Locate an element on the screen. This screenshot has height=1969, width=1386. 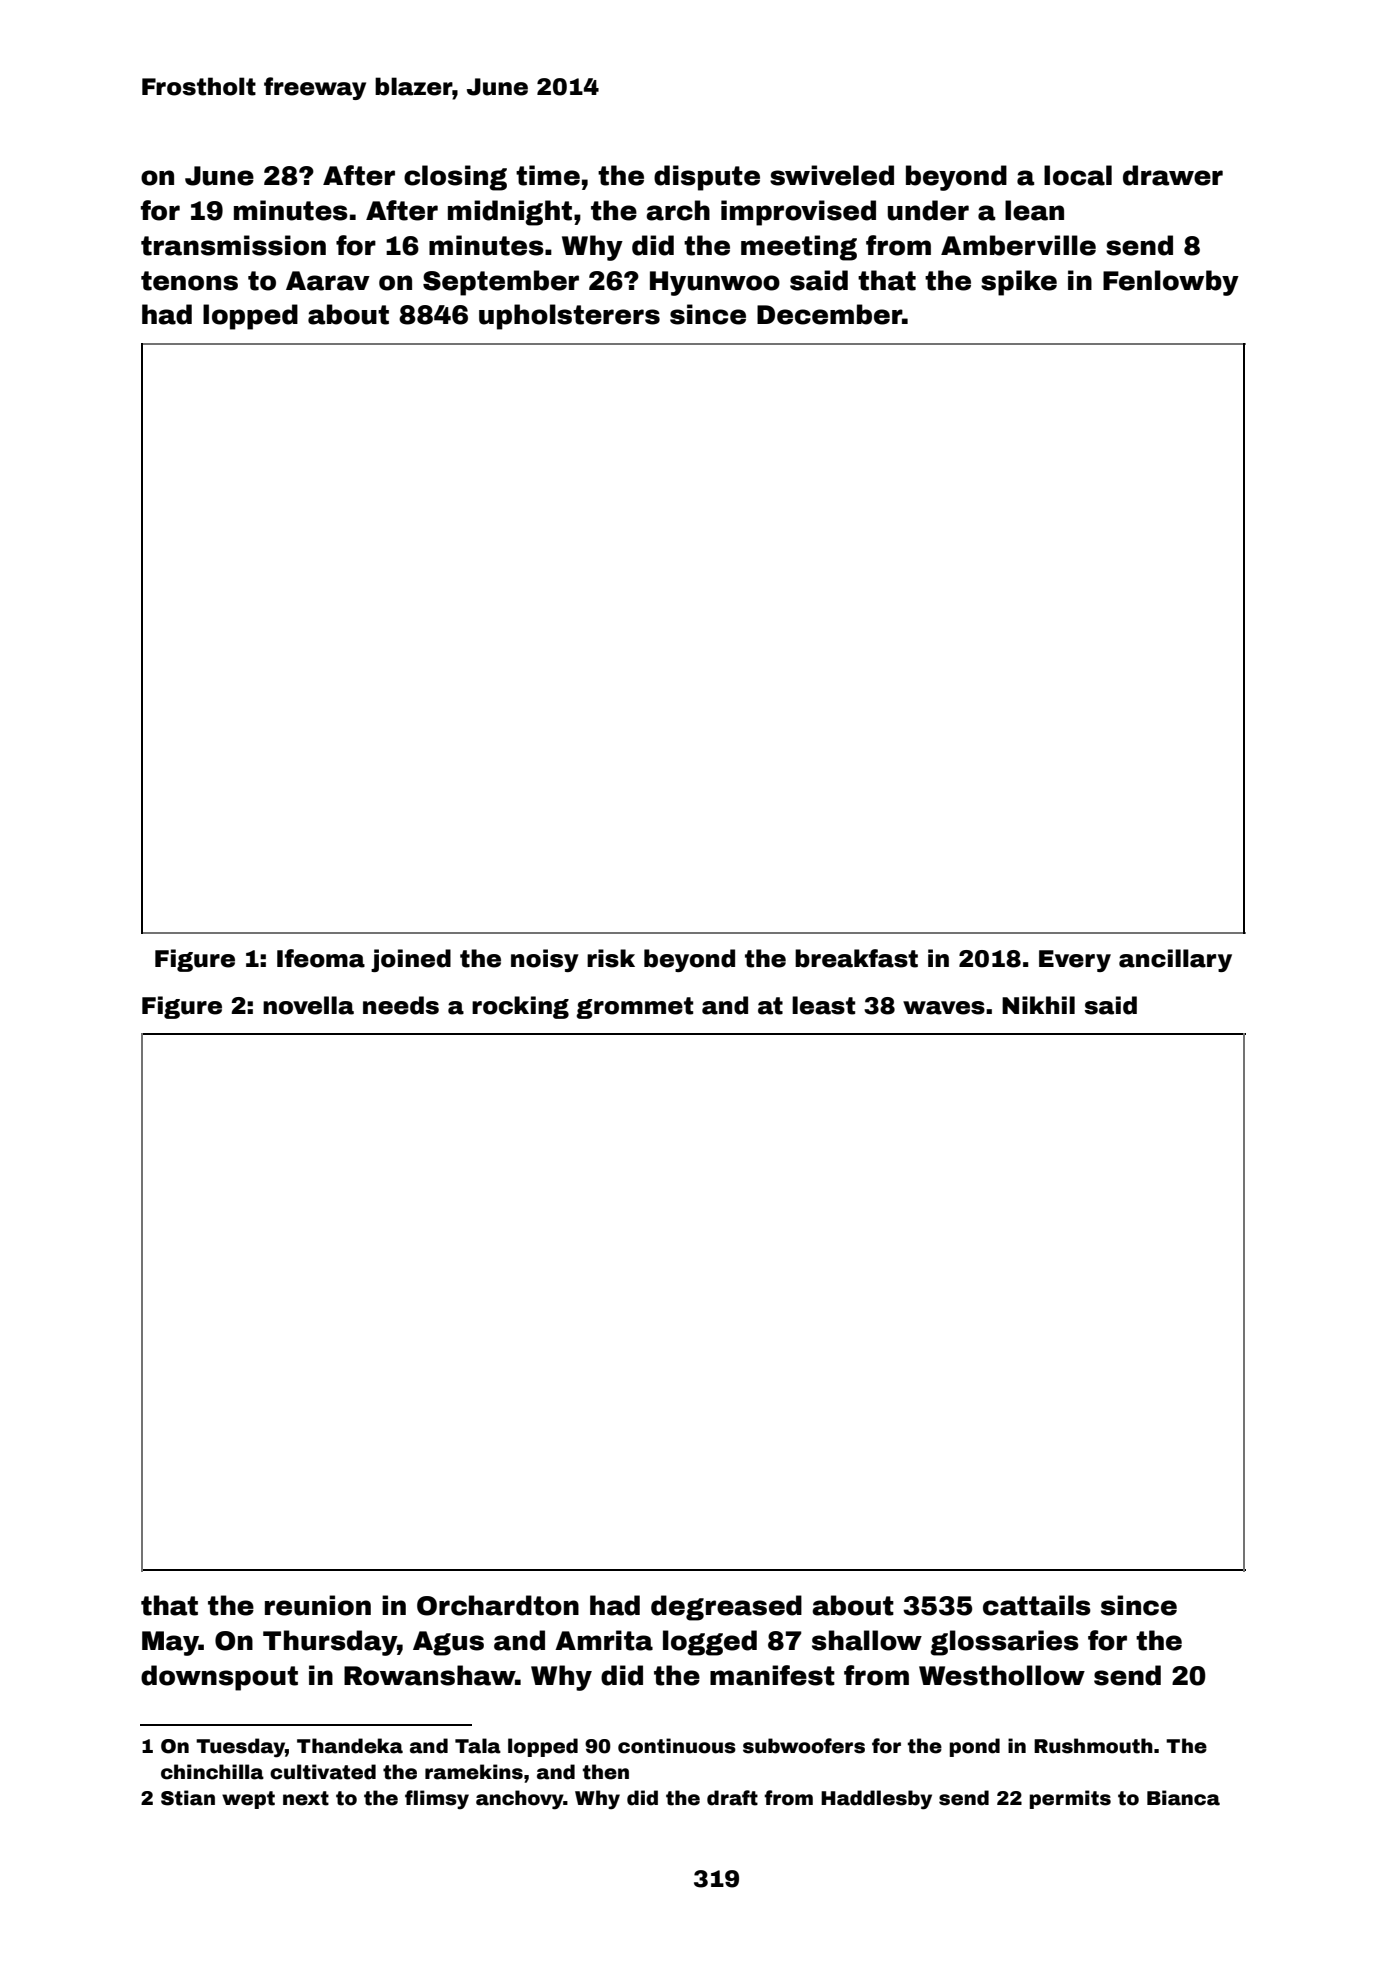
degreased is located at coordinates (726, 1608).
